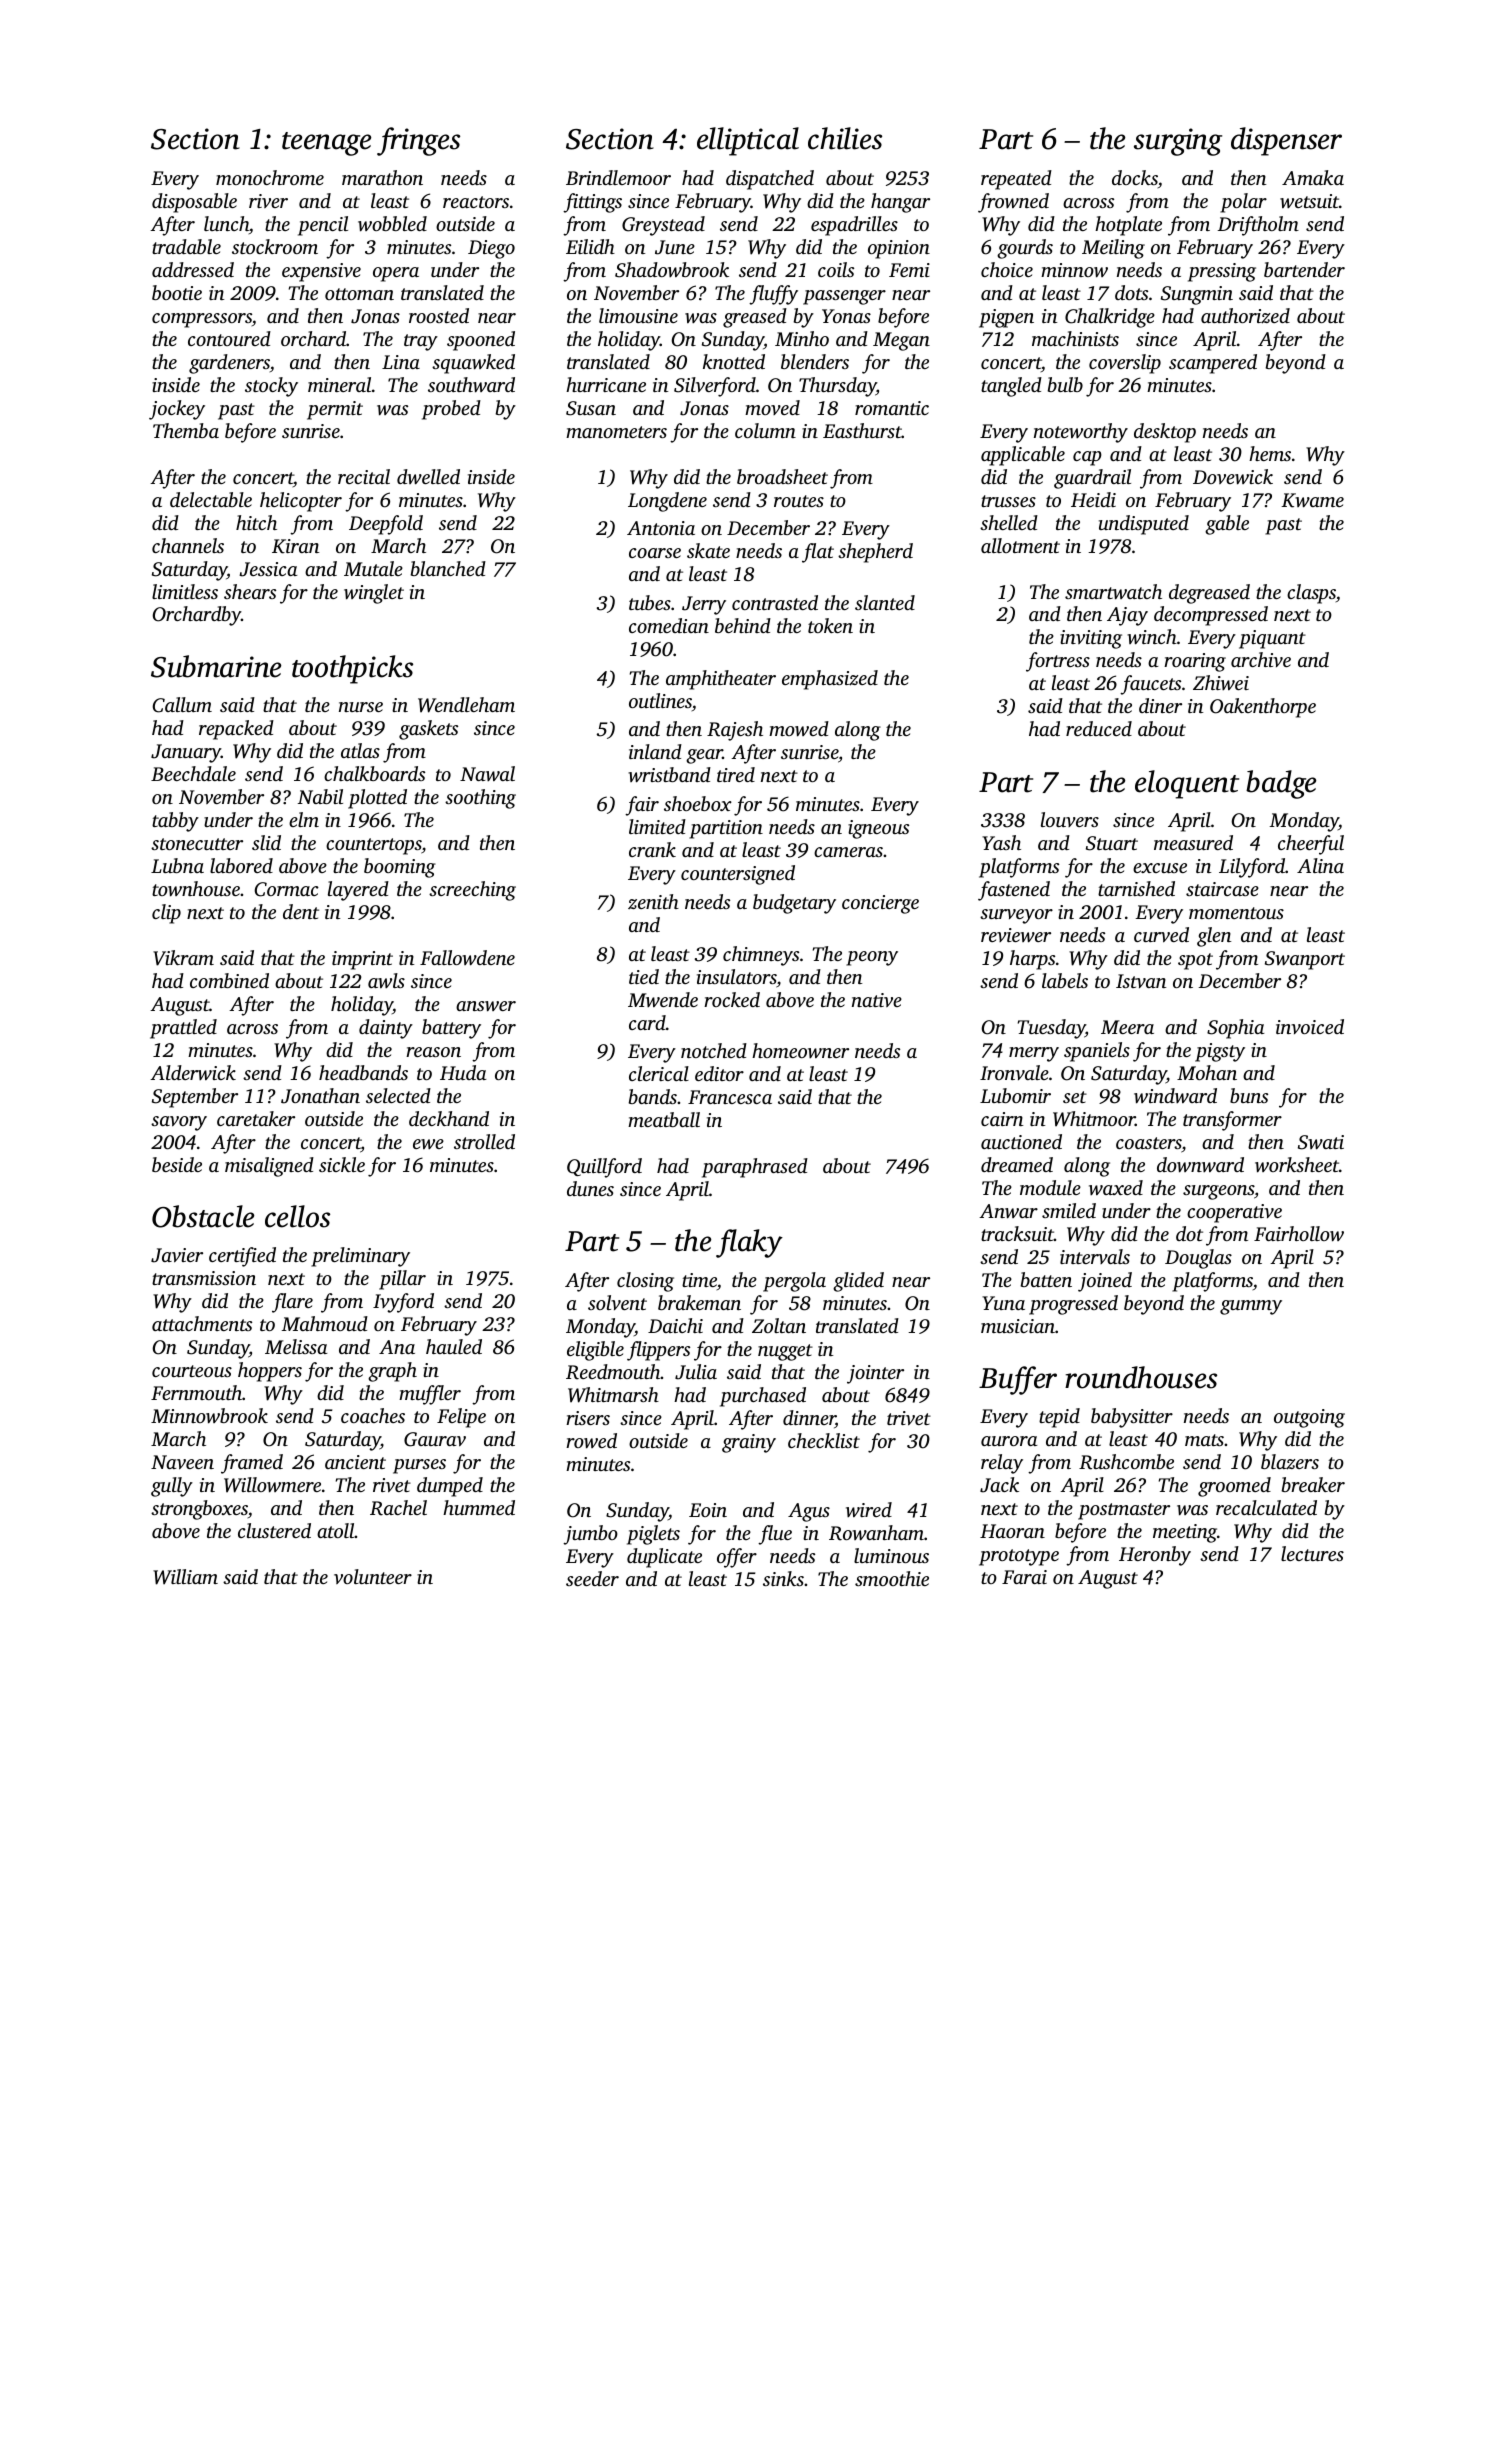 This screenshot has height=2464, width=1496. What do you see at coordinates (229, 980) in the screenshot?
I see `combined` at bounding box center [229, 980].
